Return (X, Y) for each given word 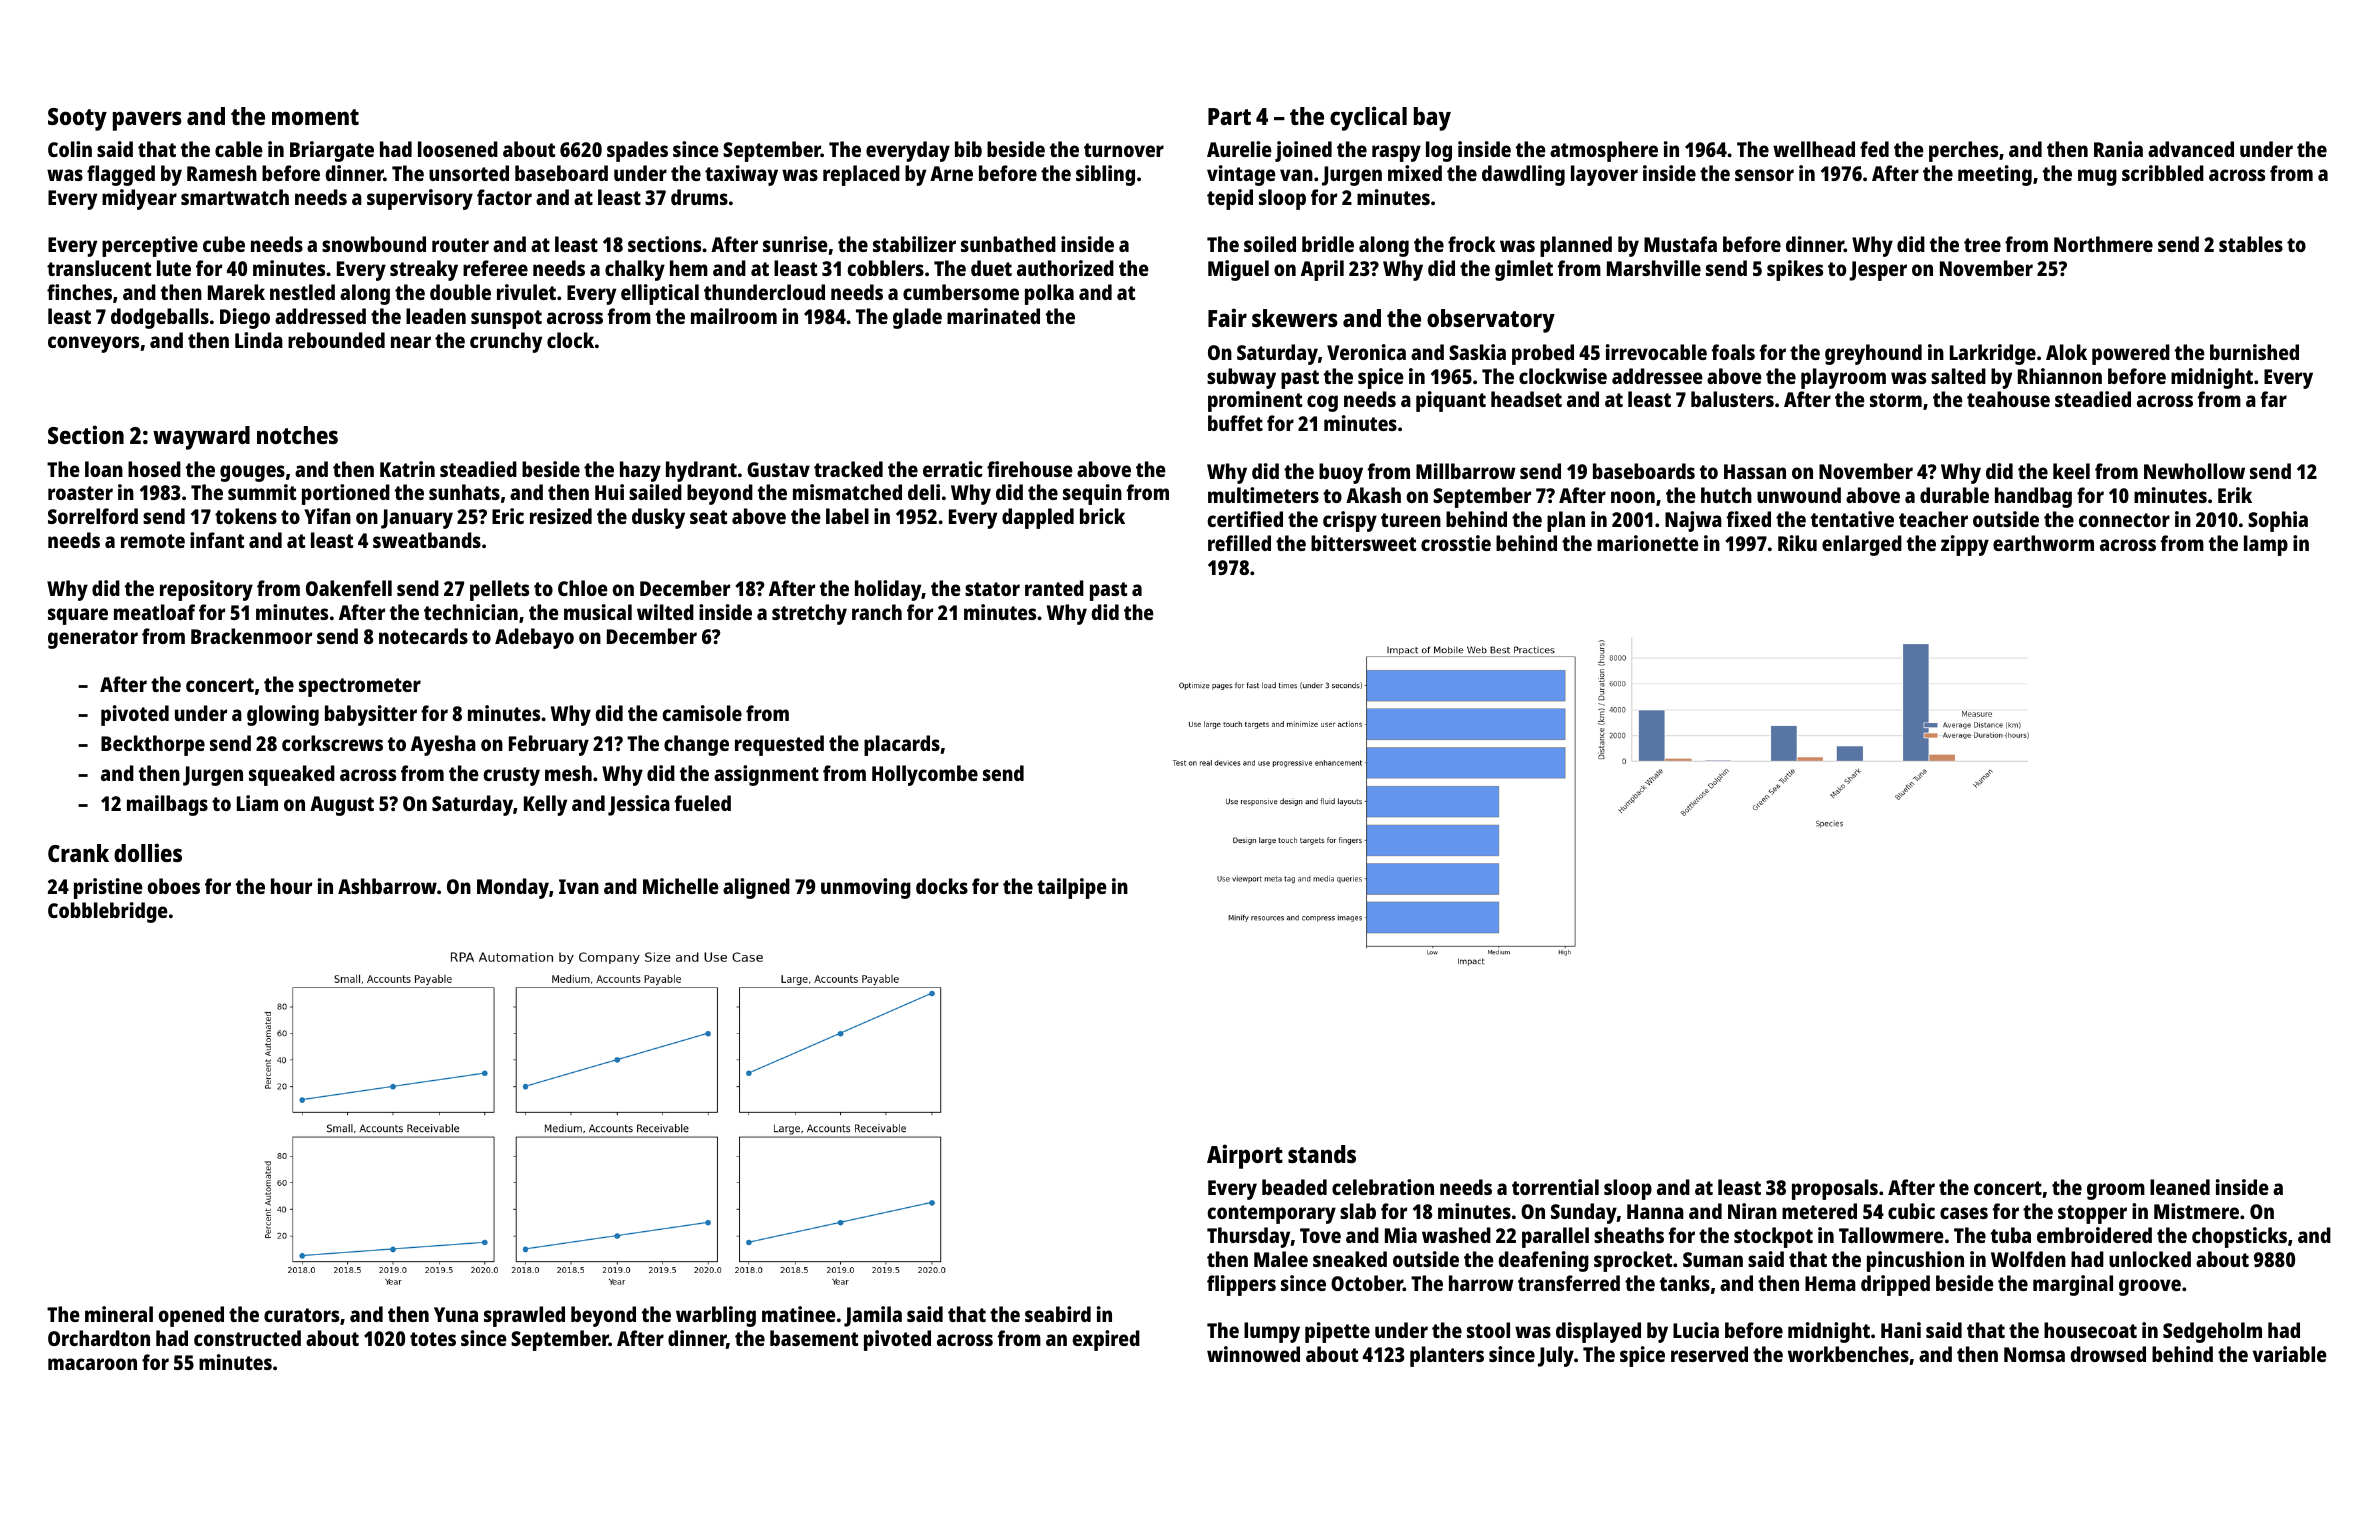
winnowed (1253, 1354)
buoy (1341, 473)
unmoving (866, 888)
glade (917, 318)
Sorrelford (93, 516)
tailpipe (1072, 888)
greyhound (1873, 354)
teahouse (2008, 399)
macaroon (92, 1364)
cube (224, 244)
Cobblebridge (108, 912)
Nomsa (2034, 1354)
